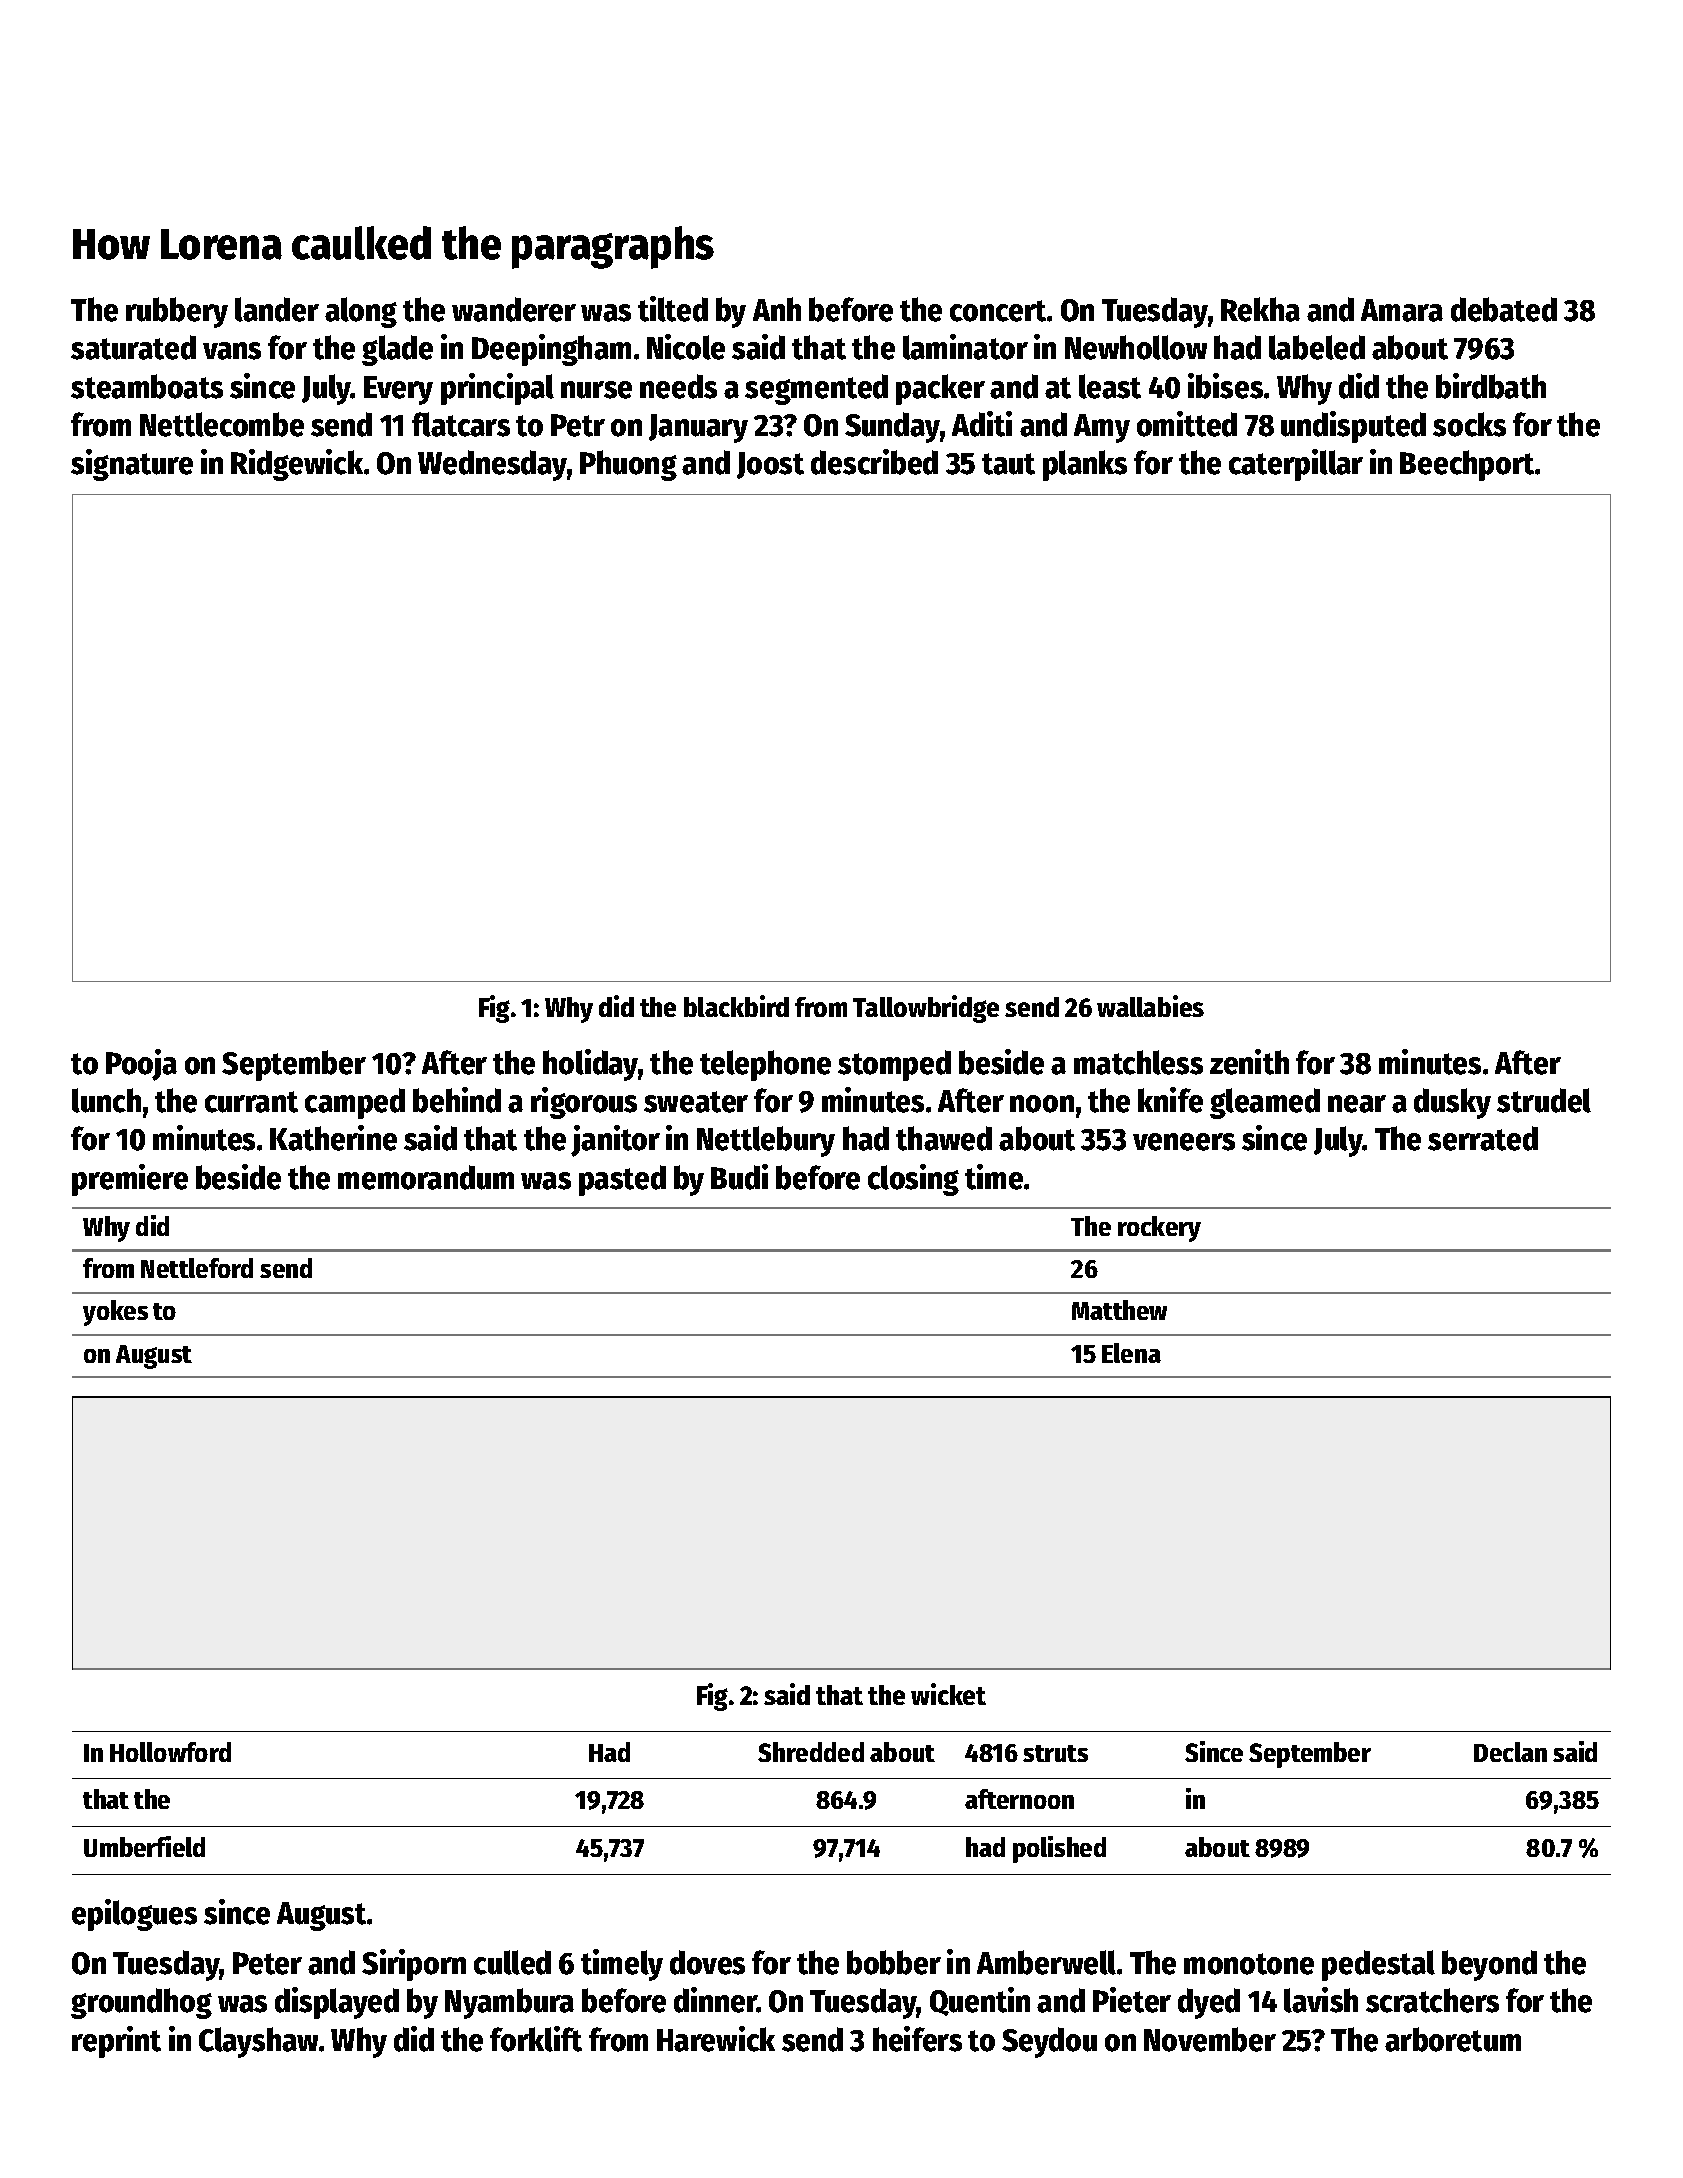 This screenshot has width=1683, height=2178. Describe the element at coordinates (770, 465) in the screenshot. I see `Joost` at that location.
